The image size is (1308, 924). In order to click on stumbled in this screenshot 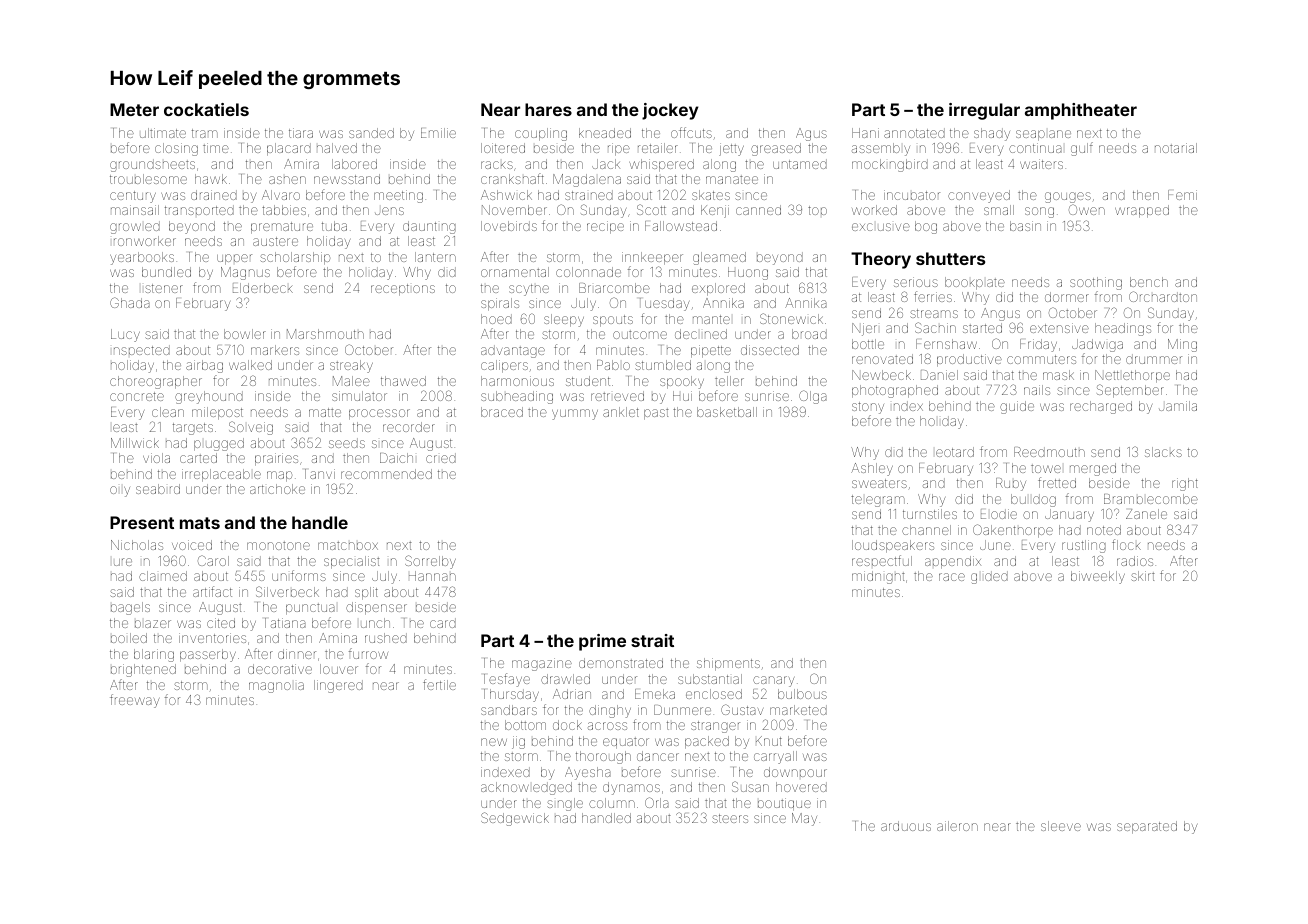, I will do `click(663, 365)`.
